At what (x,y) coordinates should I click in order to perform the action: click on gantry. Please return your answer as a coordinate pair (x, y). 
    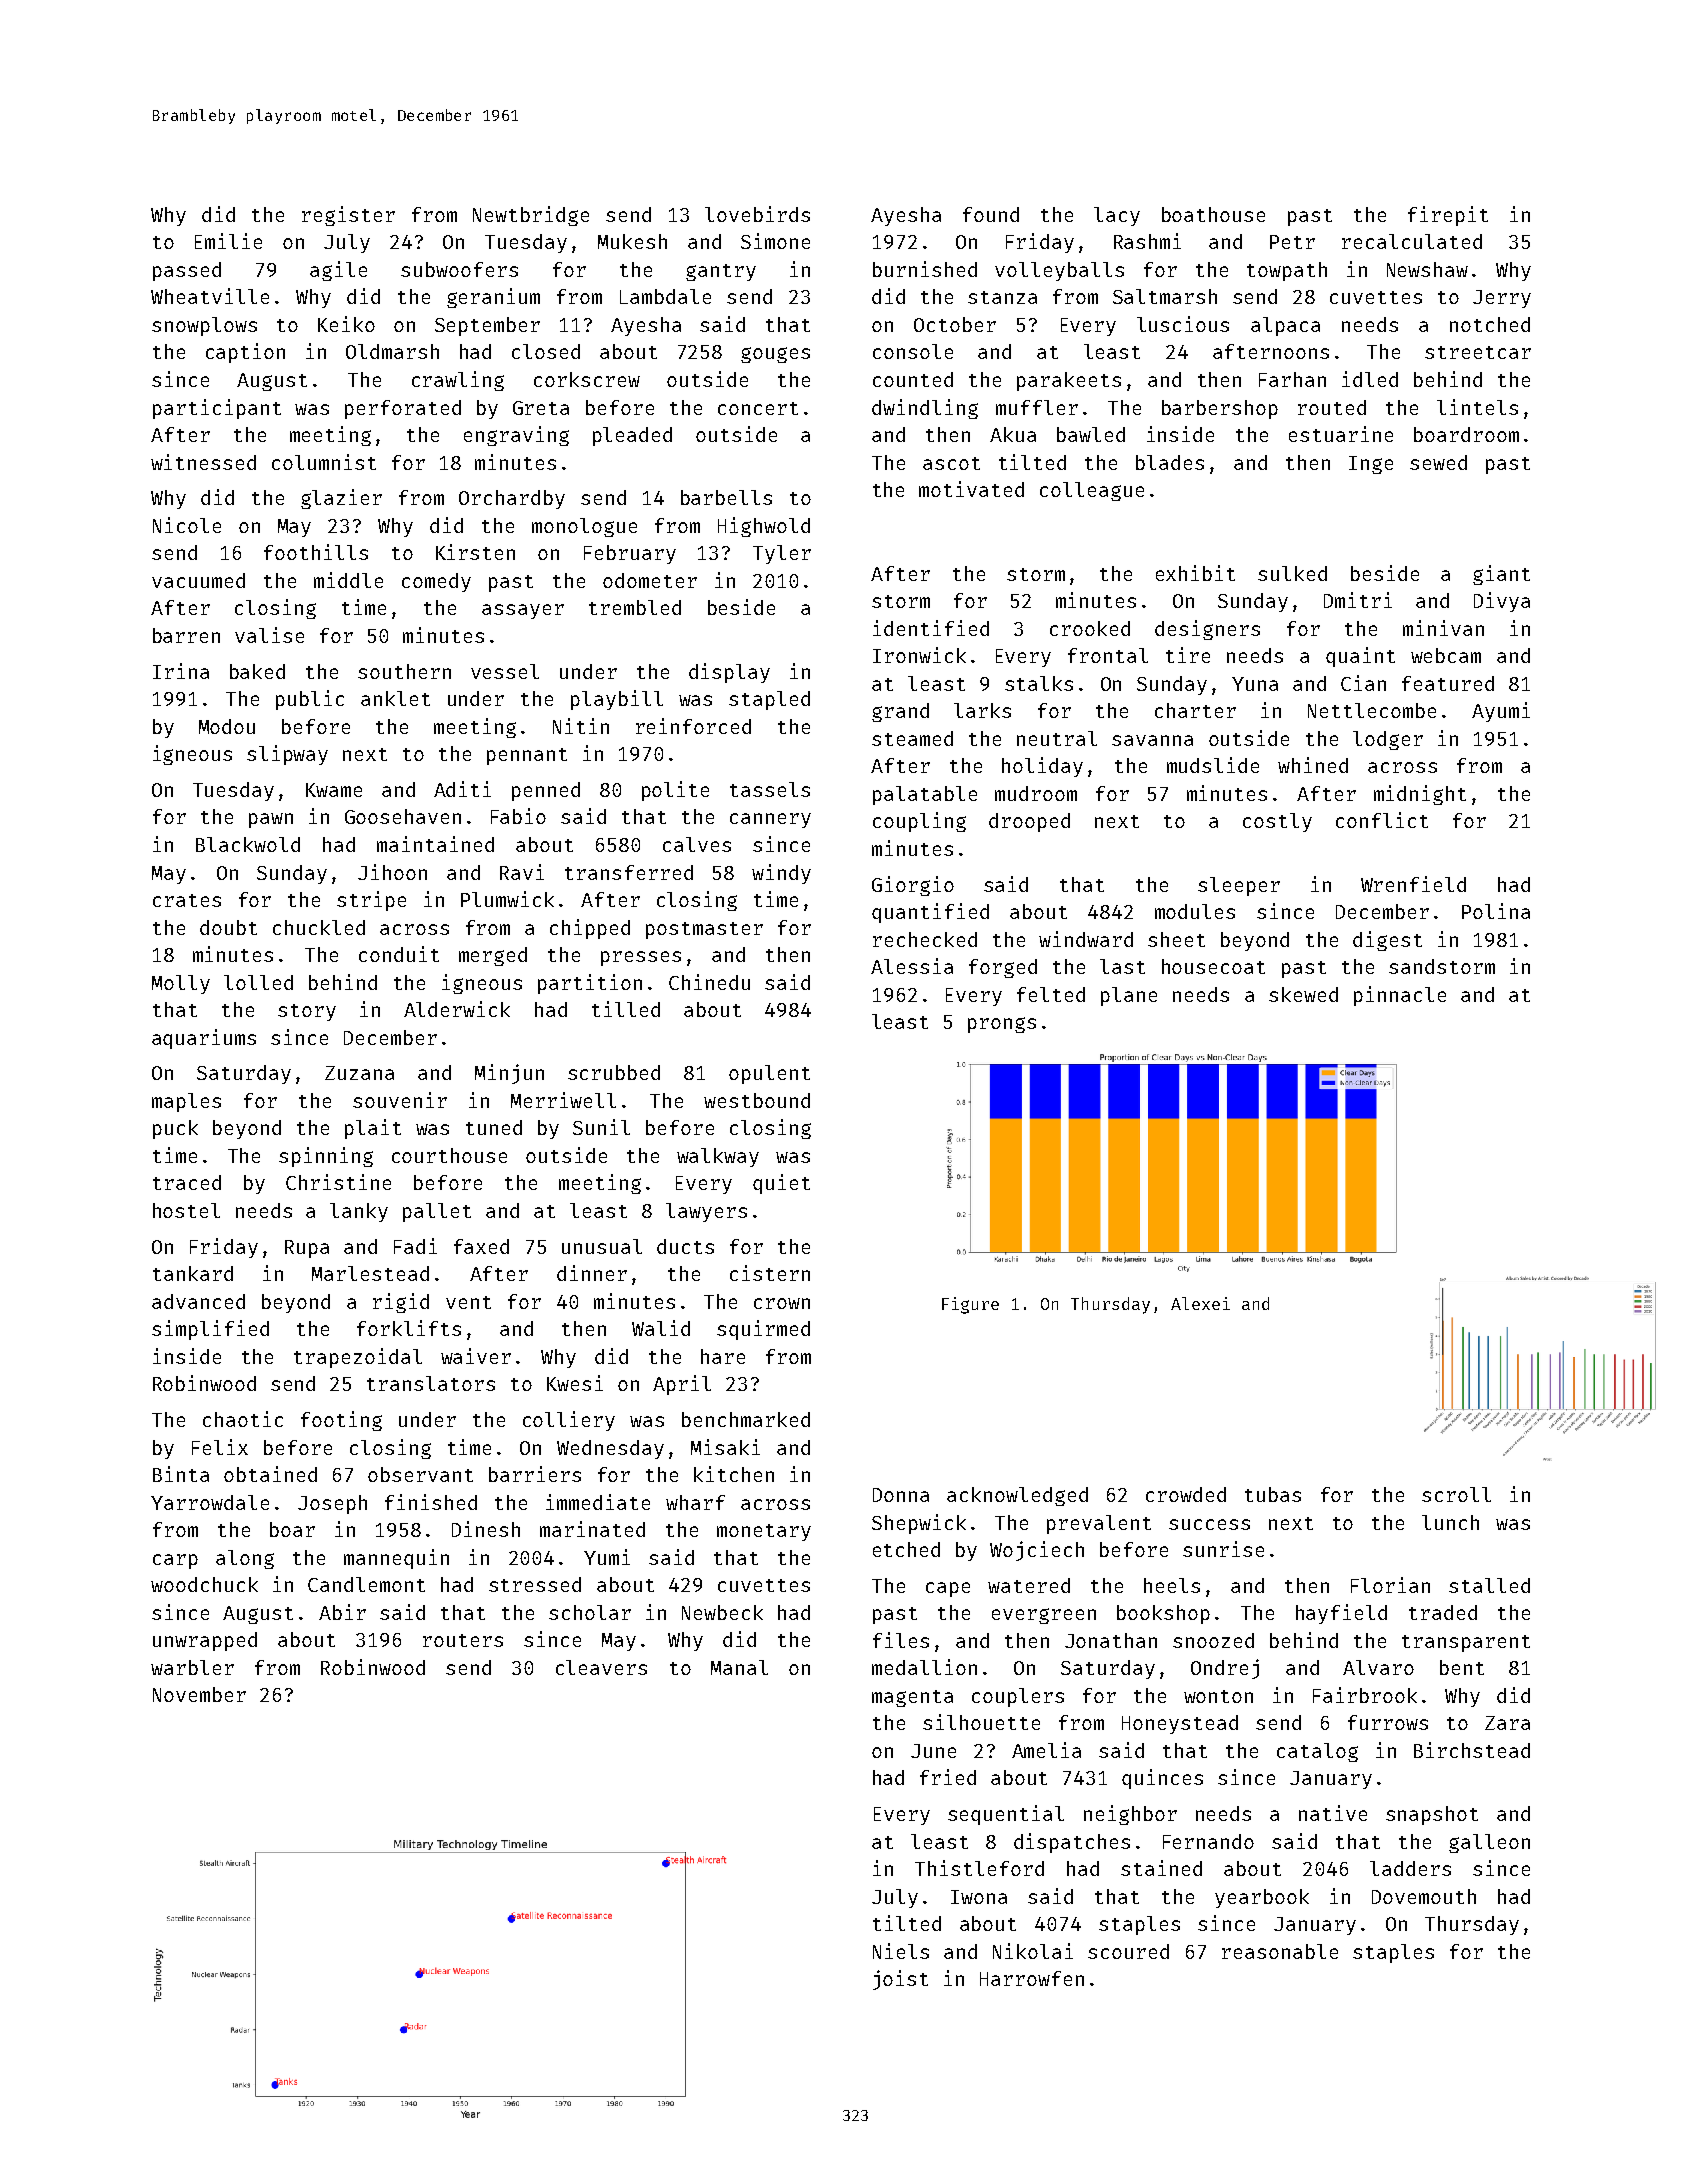
    Looking at the image, I should click on (721, 272).
